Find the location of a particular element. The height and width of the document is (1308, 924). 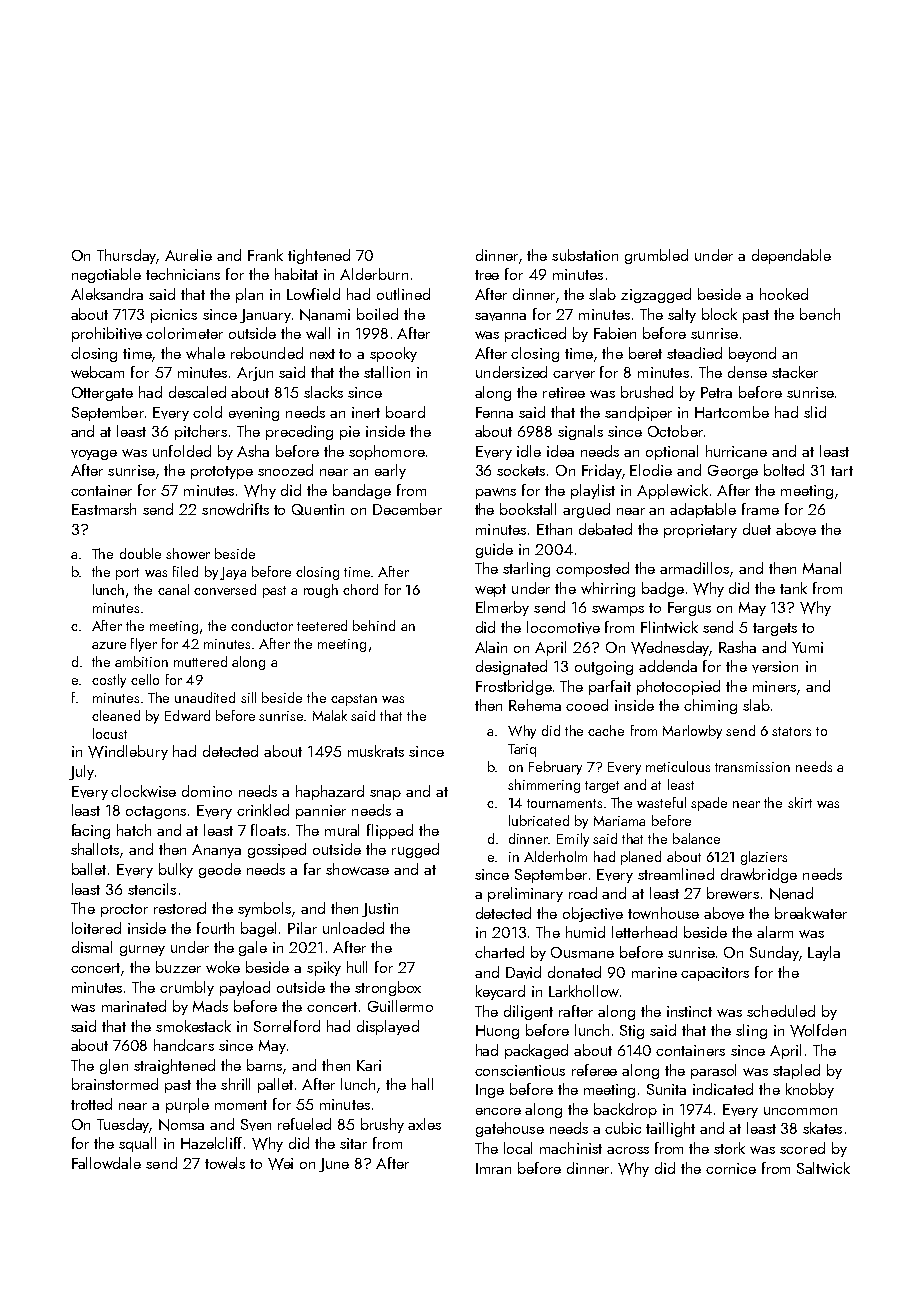

streamlined is located at coordinates (676, 874).
